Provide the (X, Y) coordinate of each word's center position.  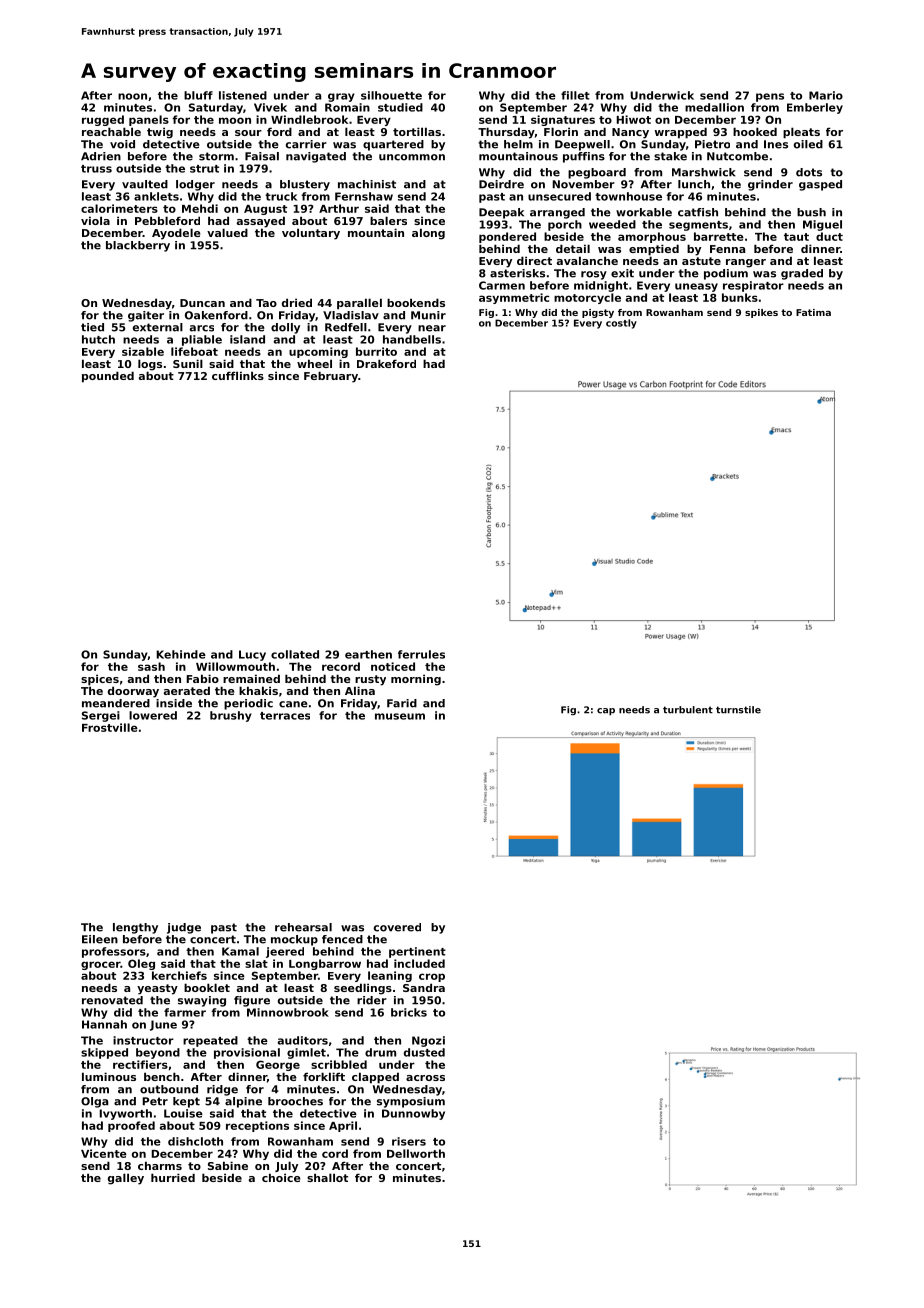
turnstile (738, 710)
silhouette (391, 95)
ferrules (421, 654)
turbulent (688, 710)
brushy (231, 716)
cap (606, 711)
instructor (143, 1040)
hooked (755, 131)
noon (132, 96)
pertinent (417, 952)
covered (397, 927)
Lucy (252, 655)
